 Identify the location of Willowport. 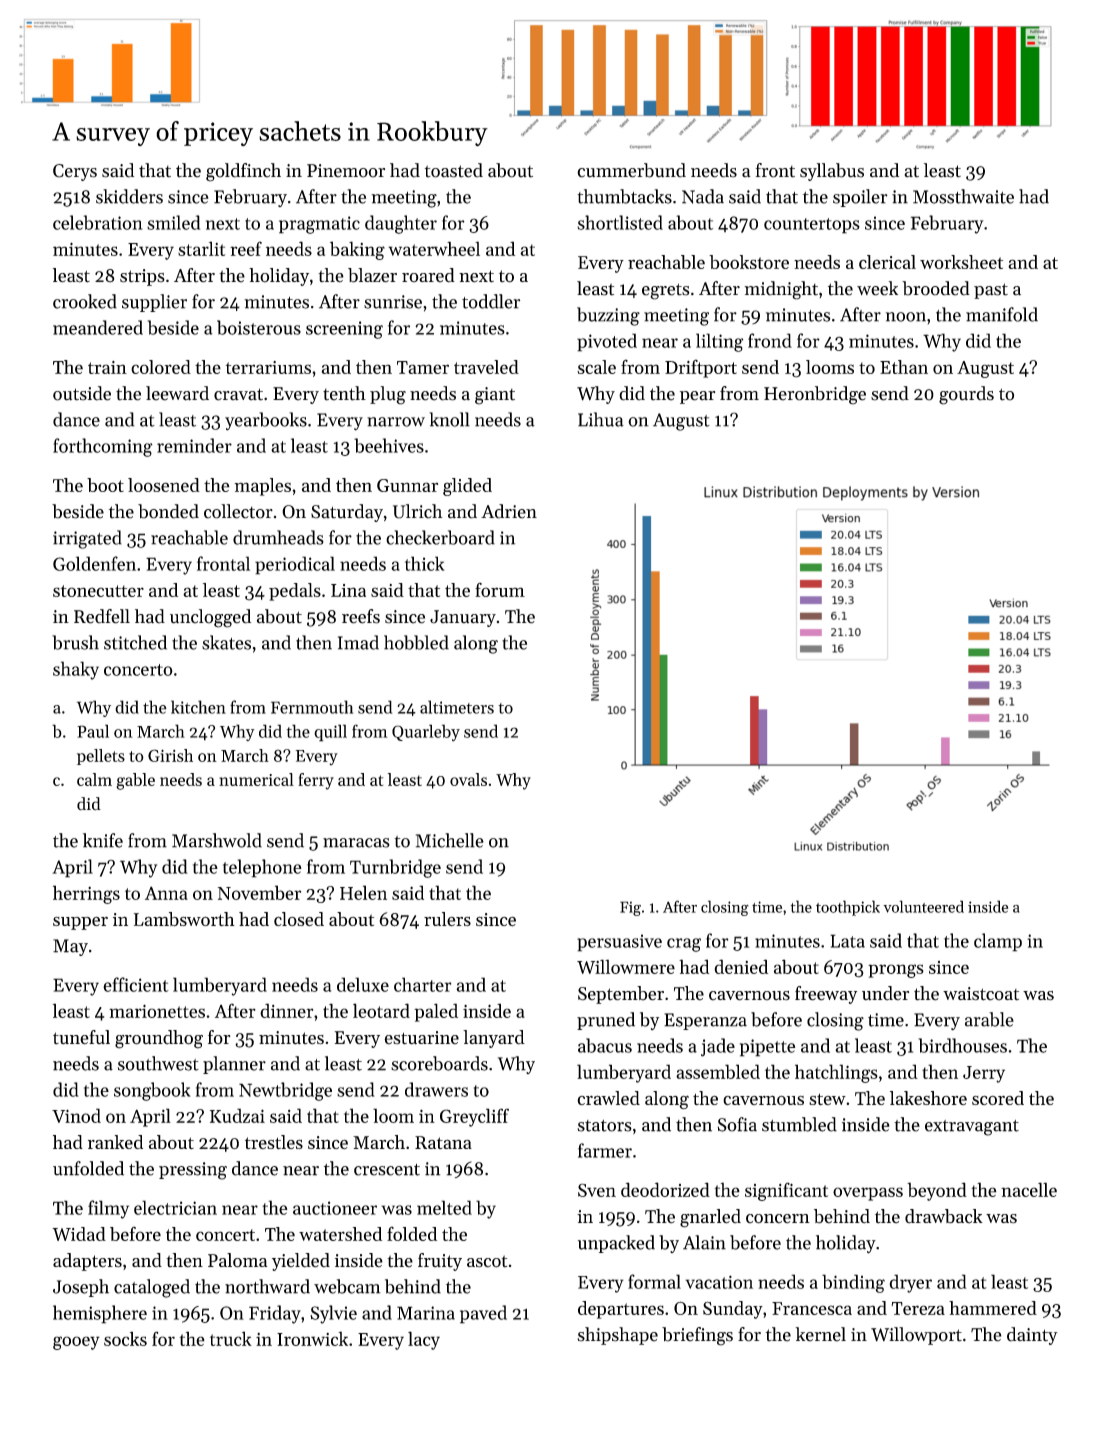
(916, 1336).
